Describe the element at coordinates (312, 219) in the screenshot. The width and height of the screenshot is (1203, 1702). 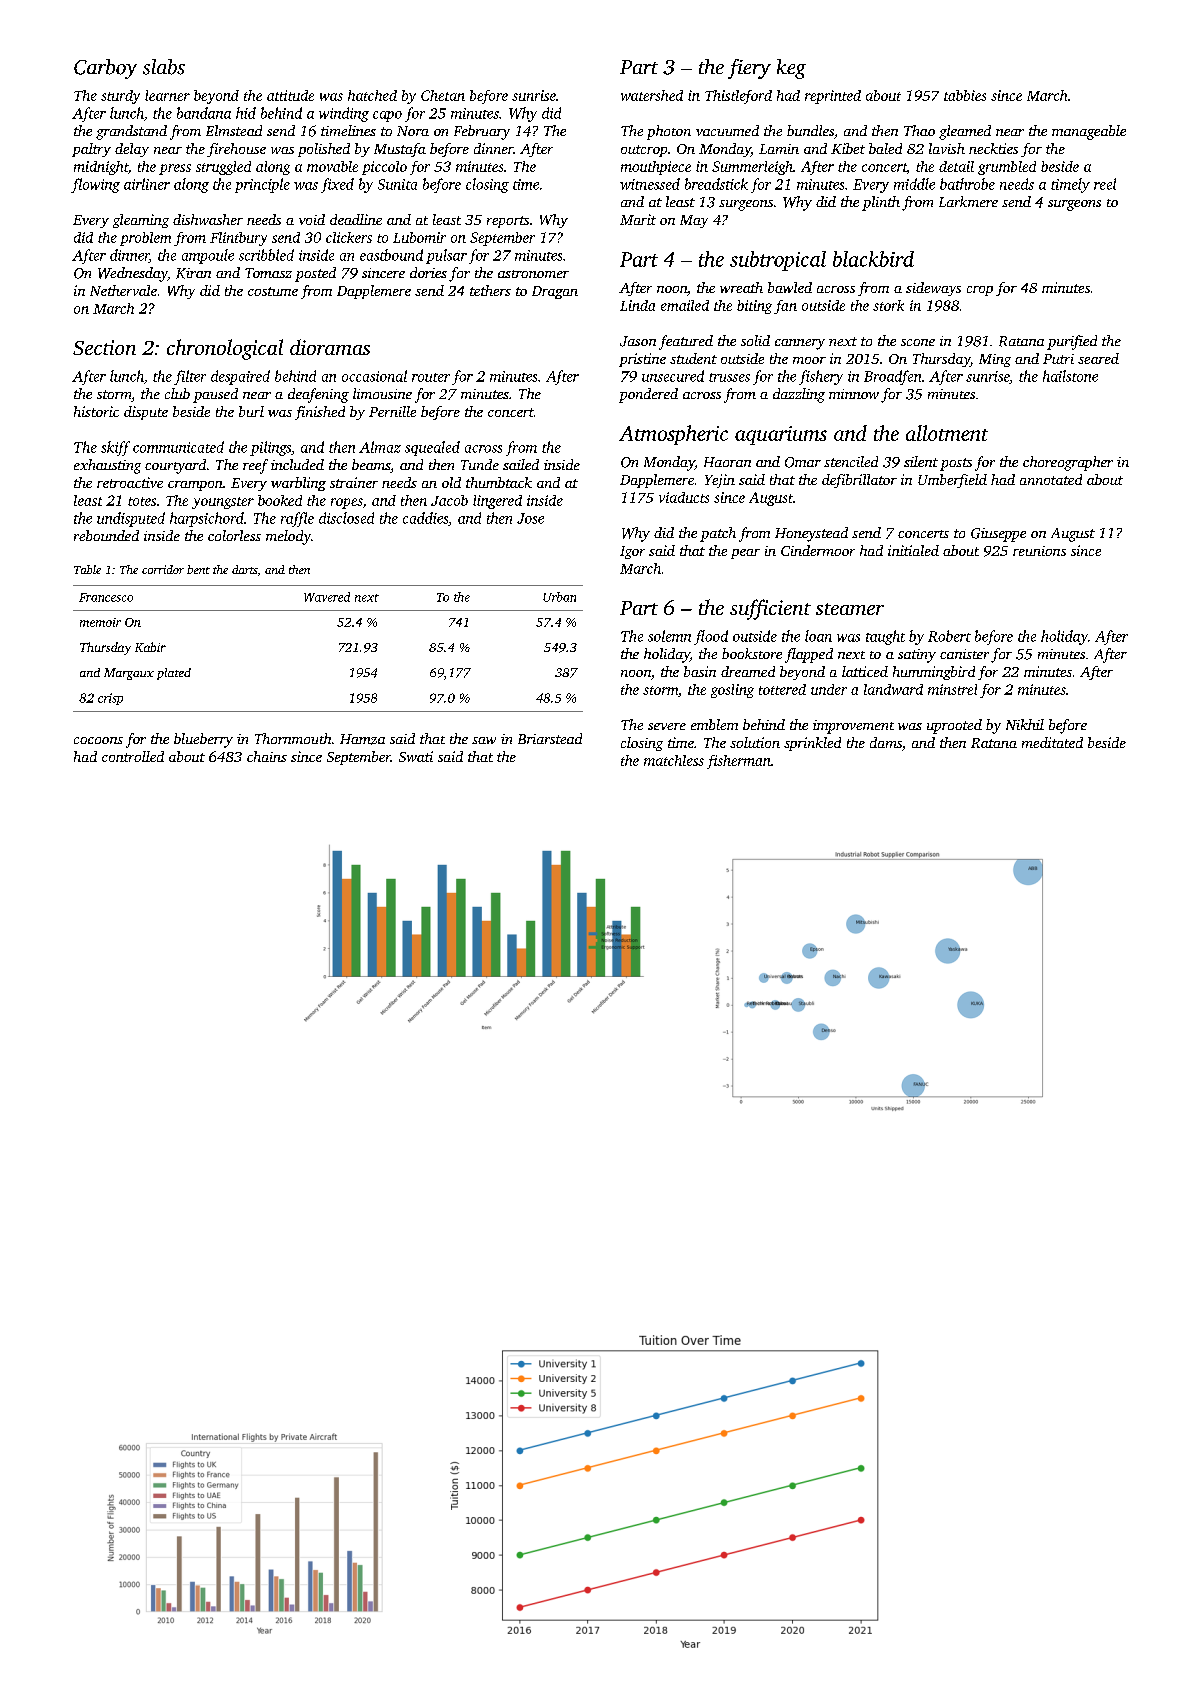
I see `void` at that location.
